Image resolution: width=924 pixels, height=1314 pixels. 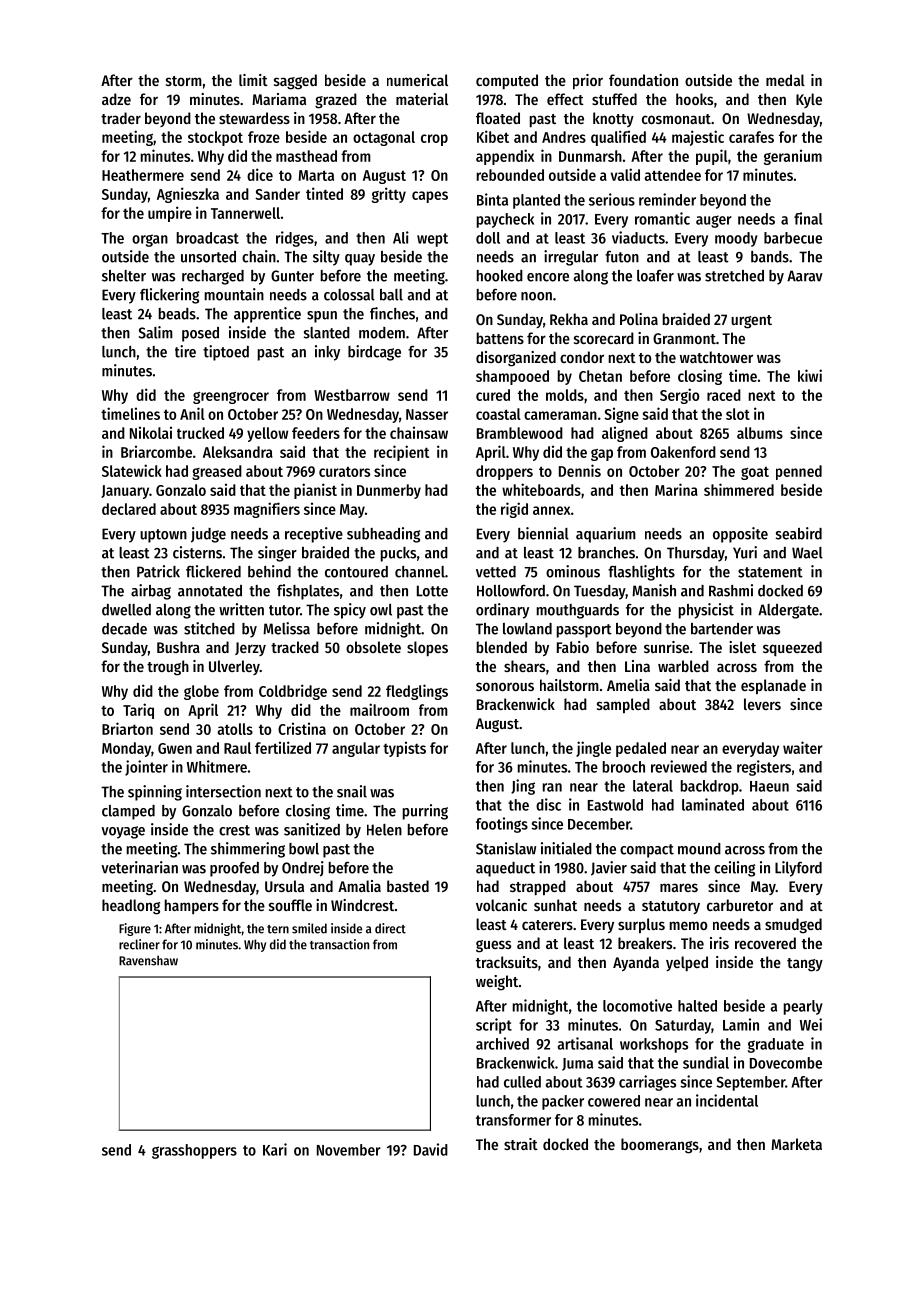 I want to click on shimmering, so click(x=248, y=850).
